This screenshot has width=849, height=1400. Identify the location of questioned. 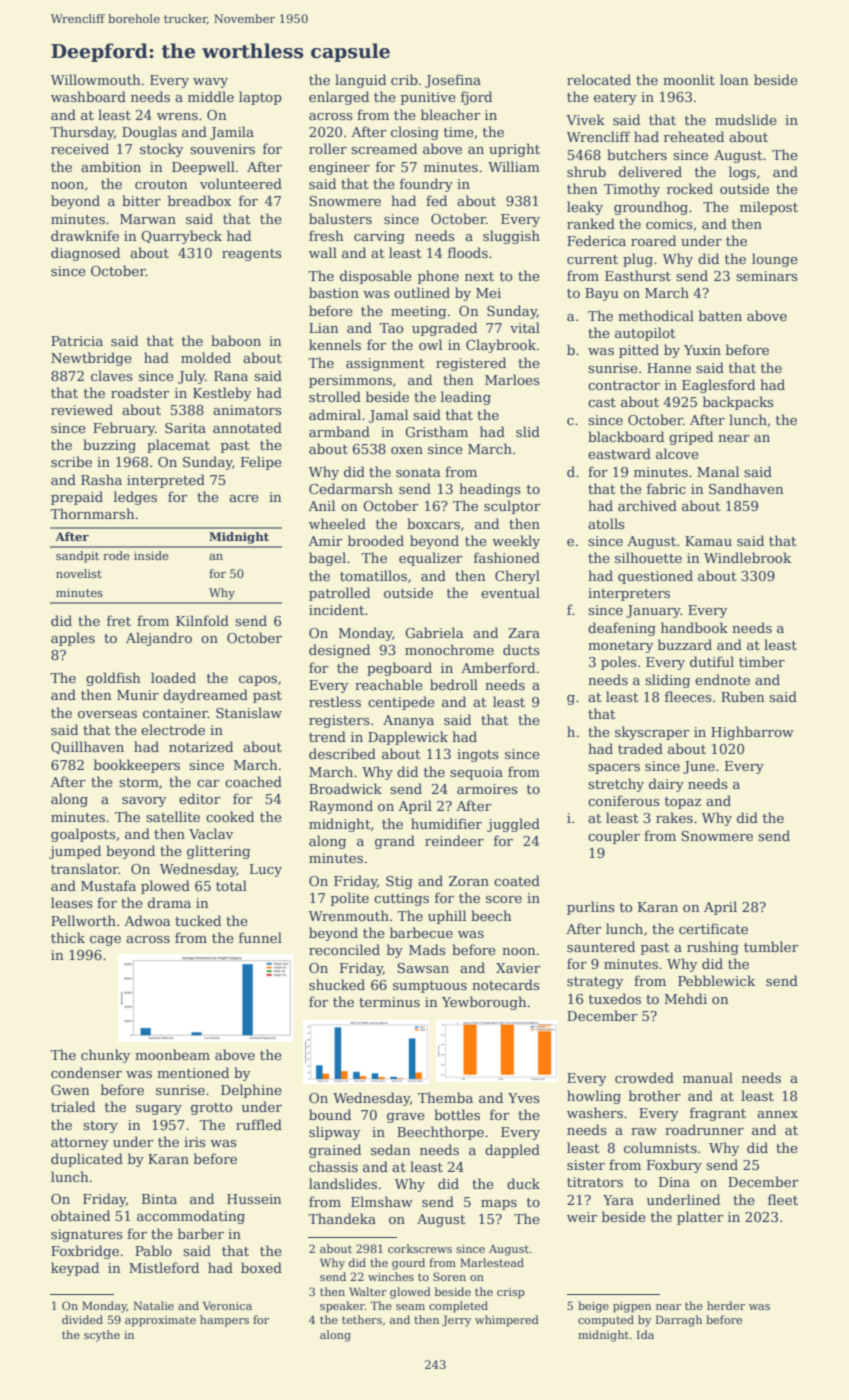
(655, 577).
